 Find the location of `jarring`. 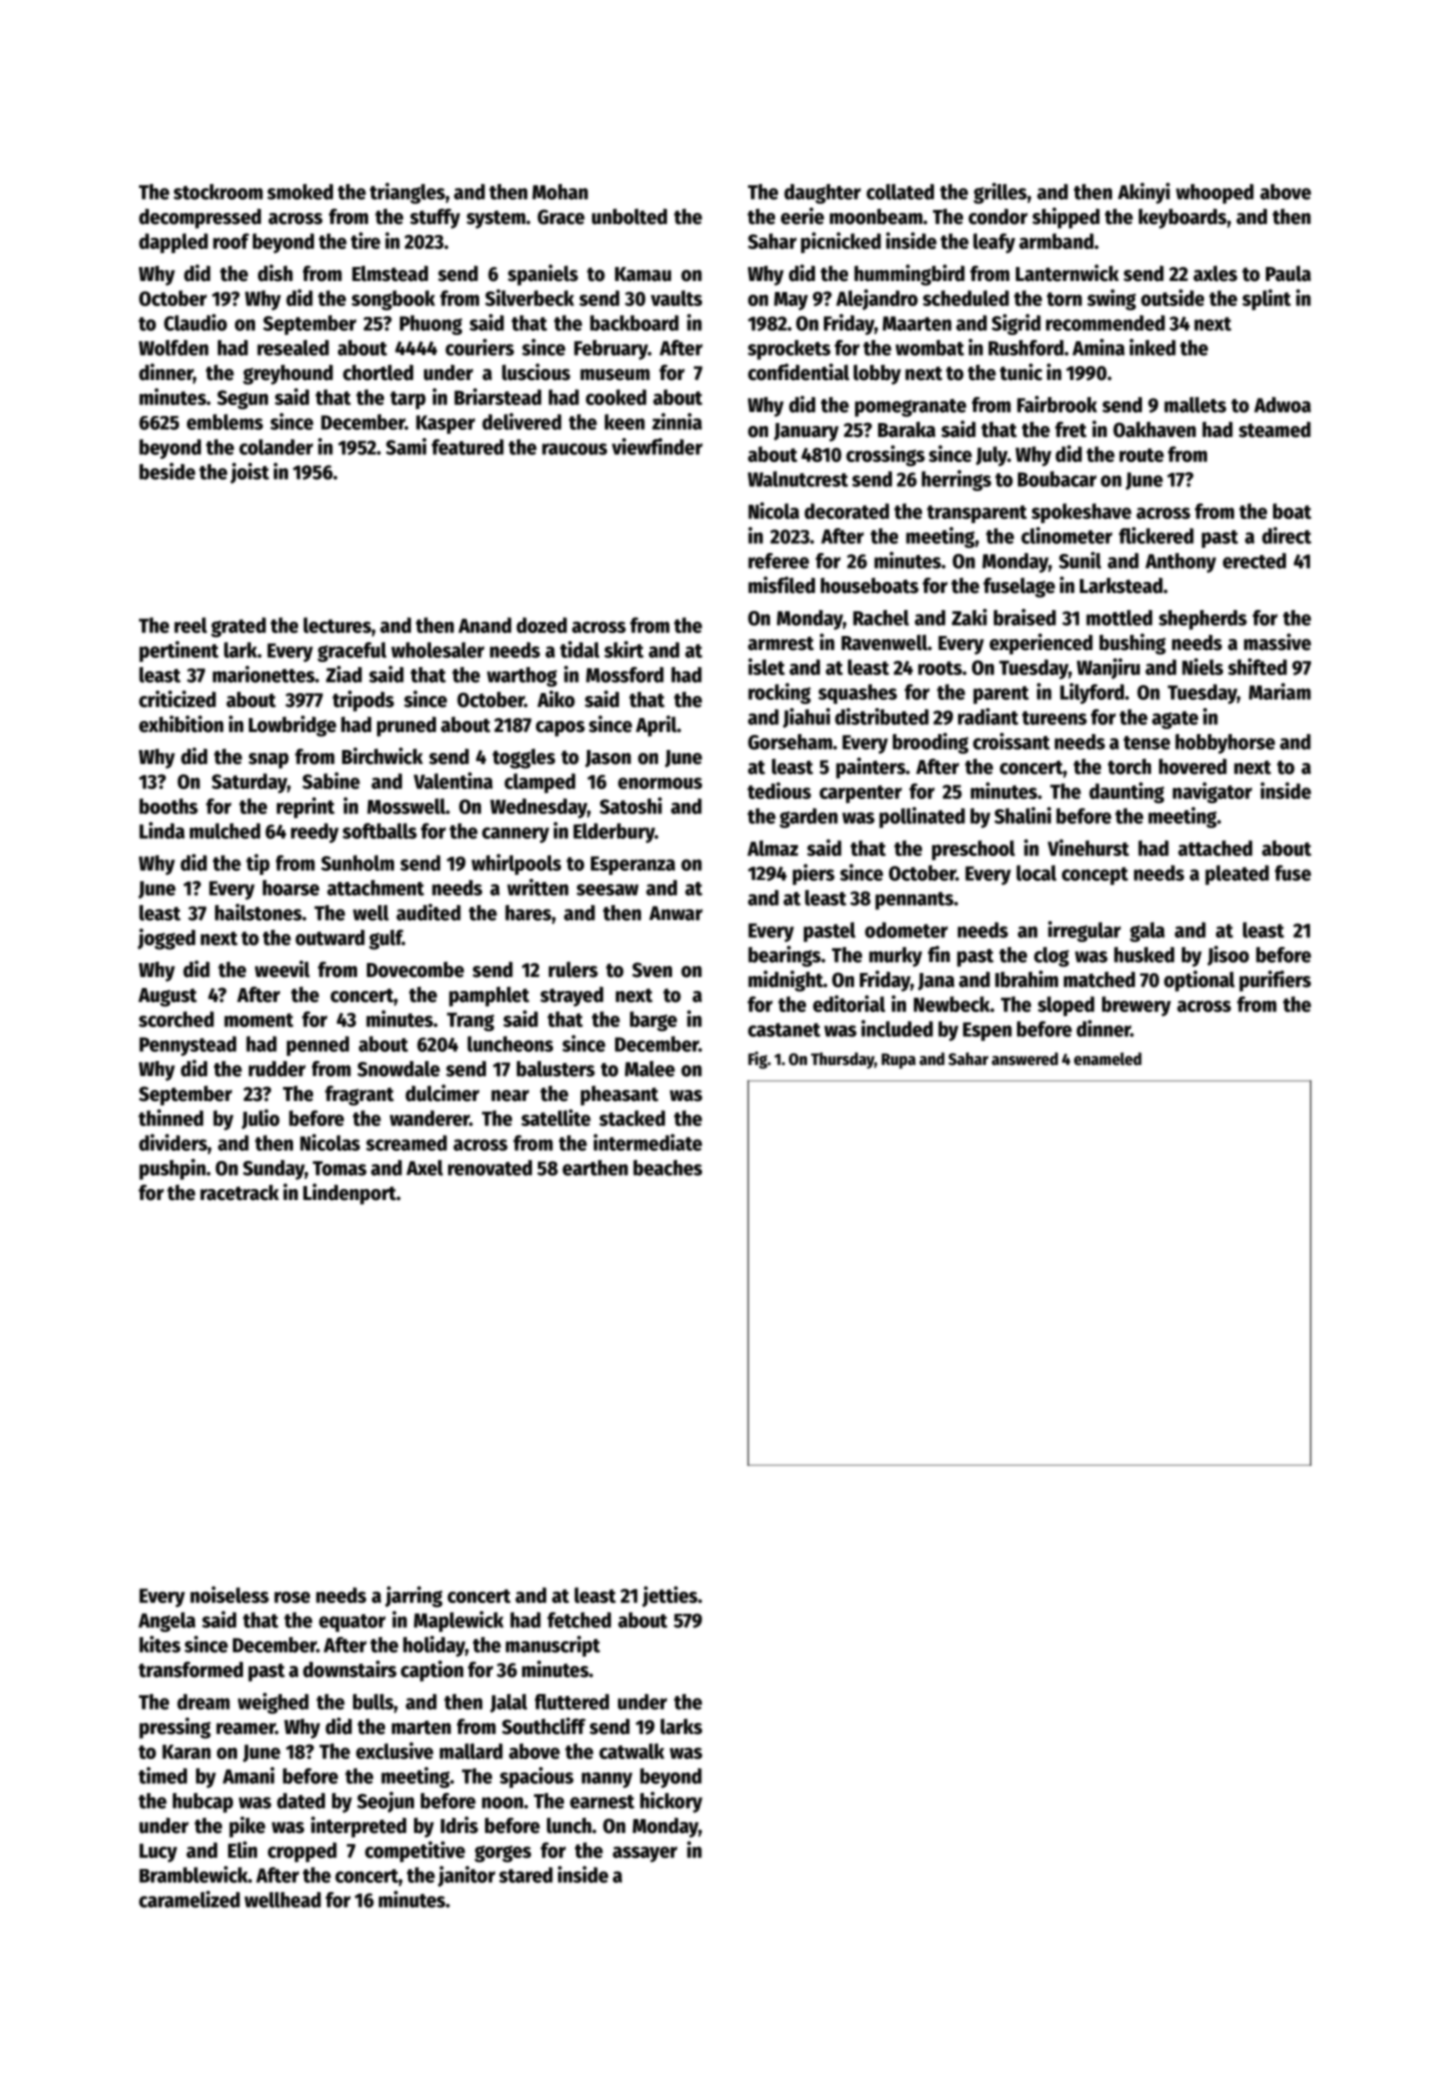

jarring is located at coordinates (414, 1596).
